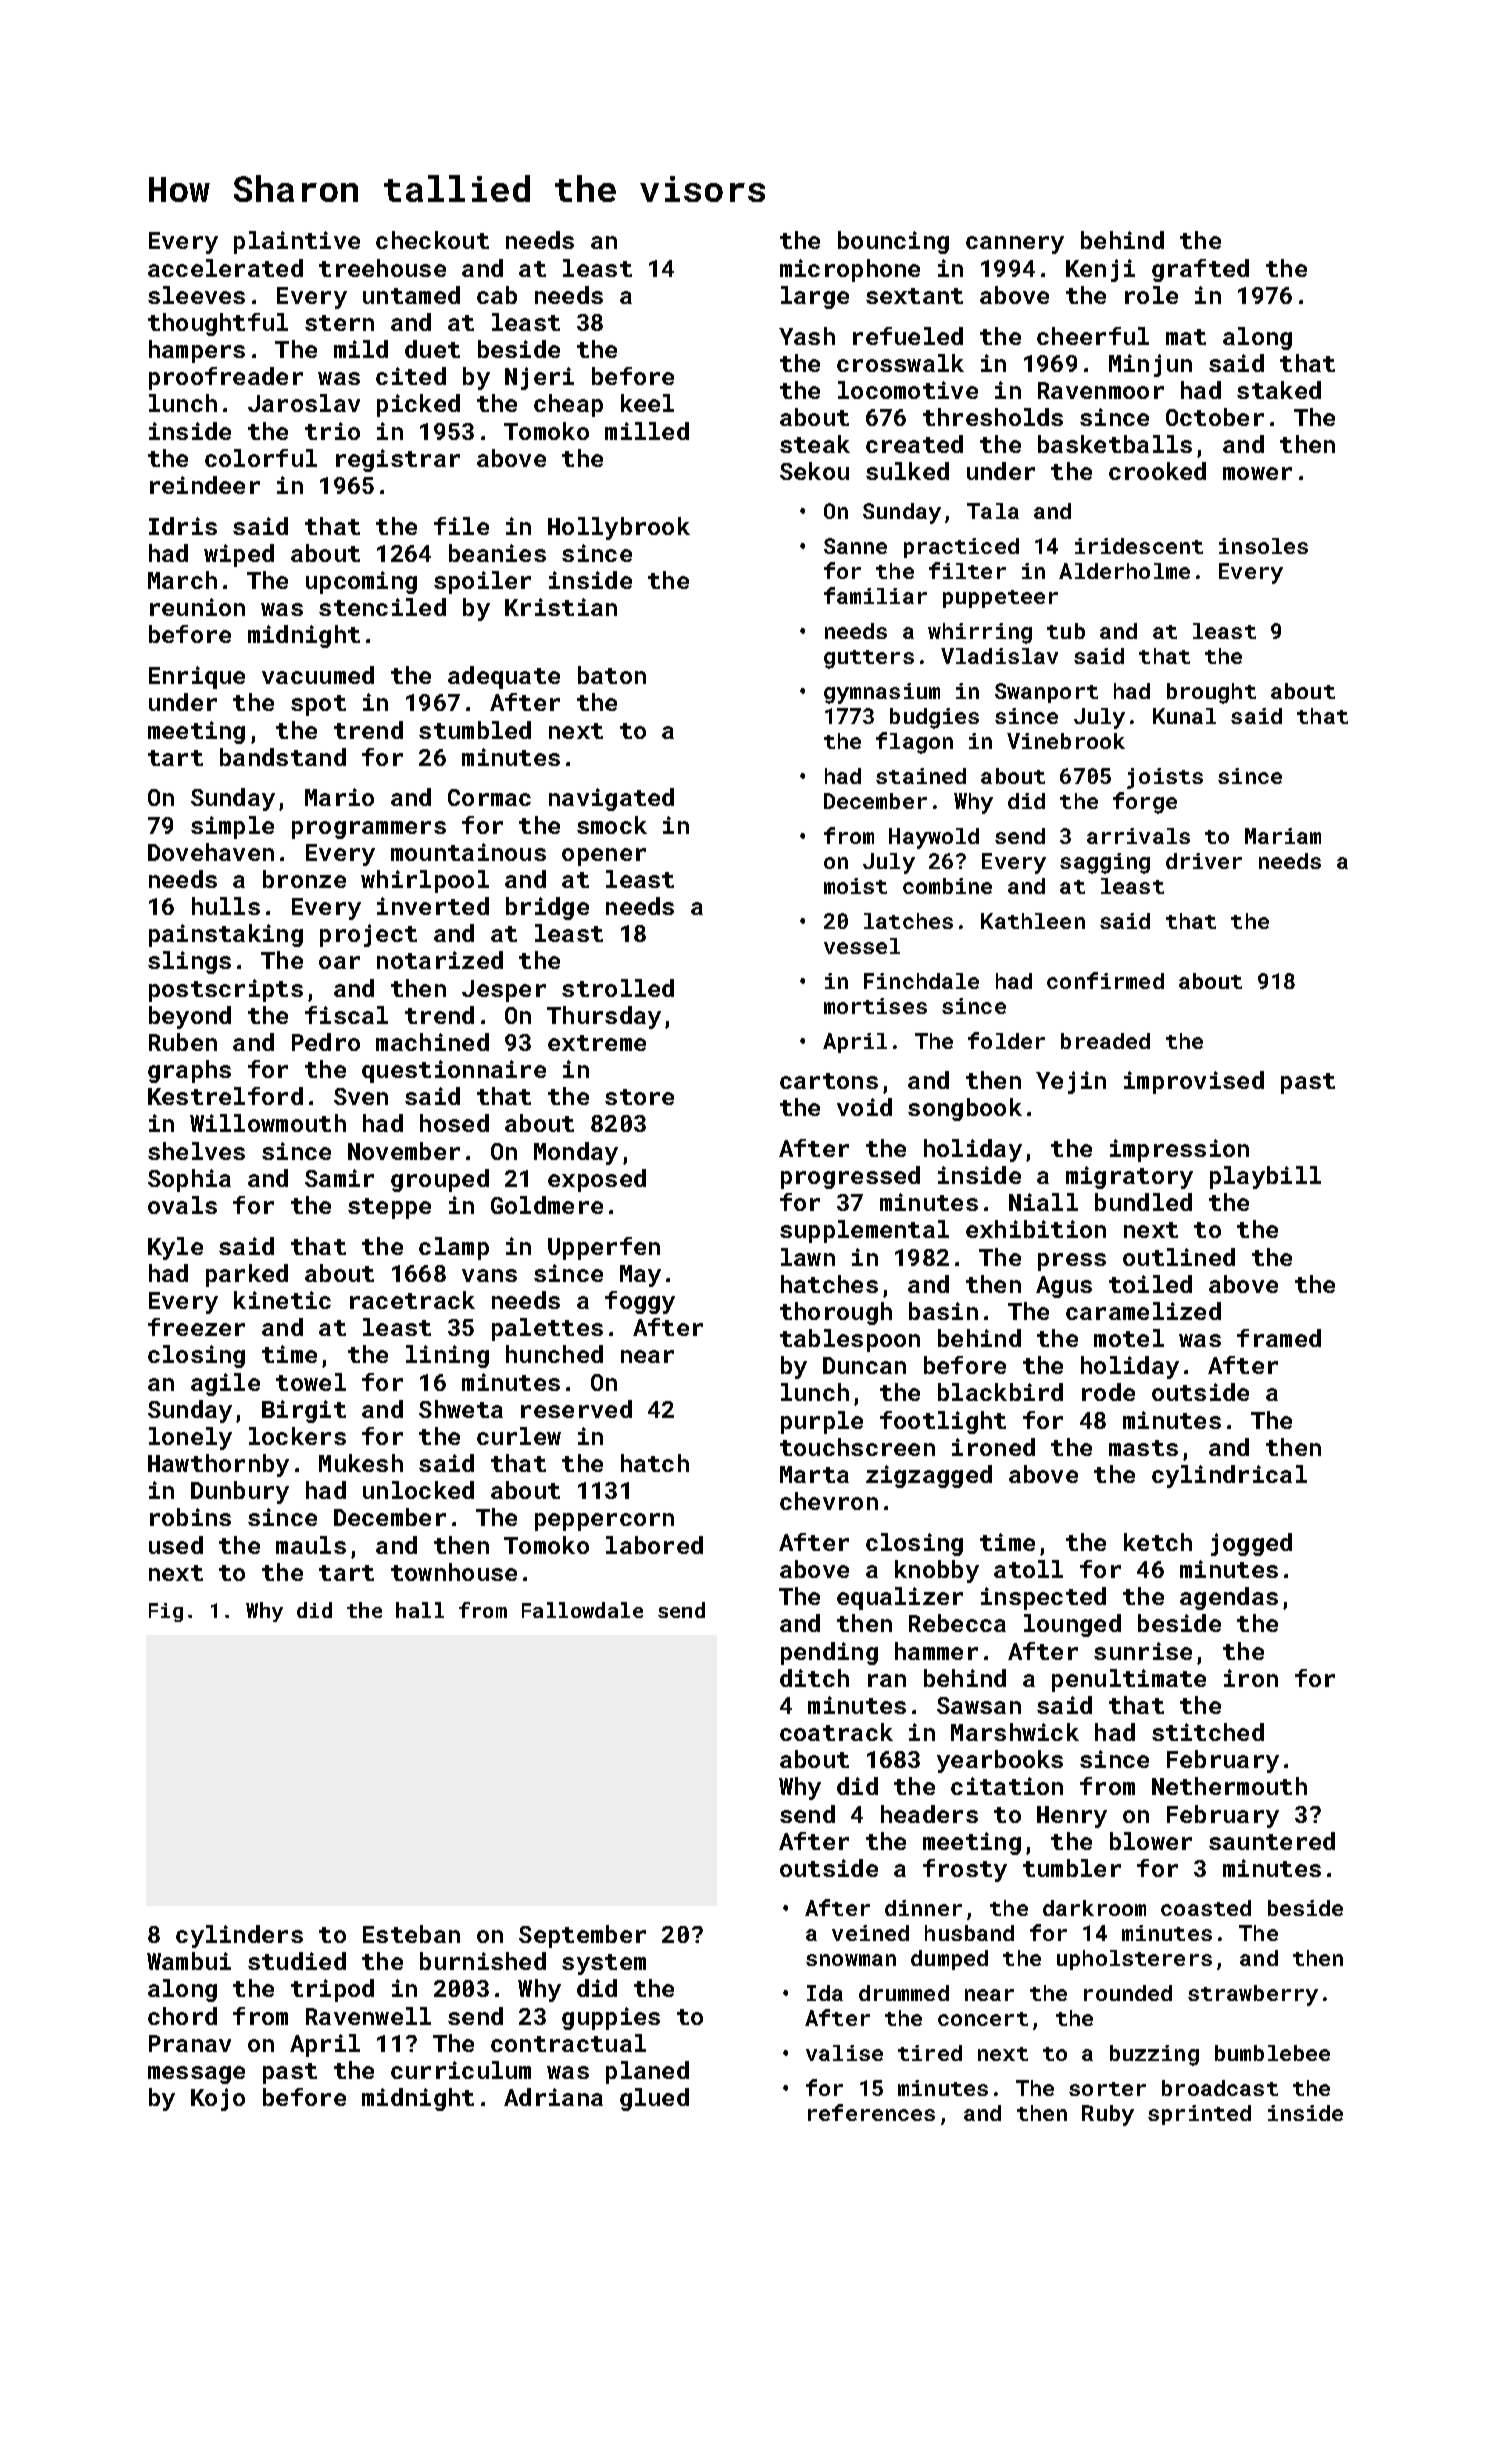 This screenshot has width=1496, height=2464. What do you see at coordinates (844, 2053) in the screenshot?
I see `valise` at bounding box center [844, 2053].
